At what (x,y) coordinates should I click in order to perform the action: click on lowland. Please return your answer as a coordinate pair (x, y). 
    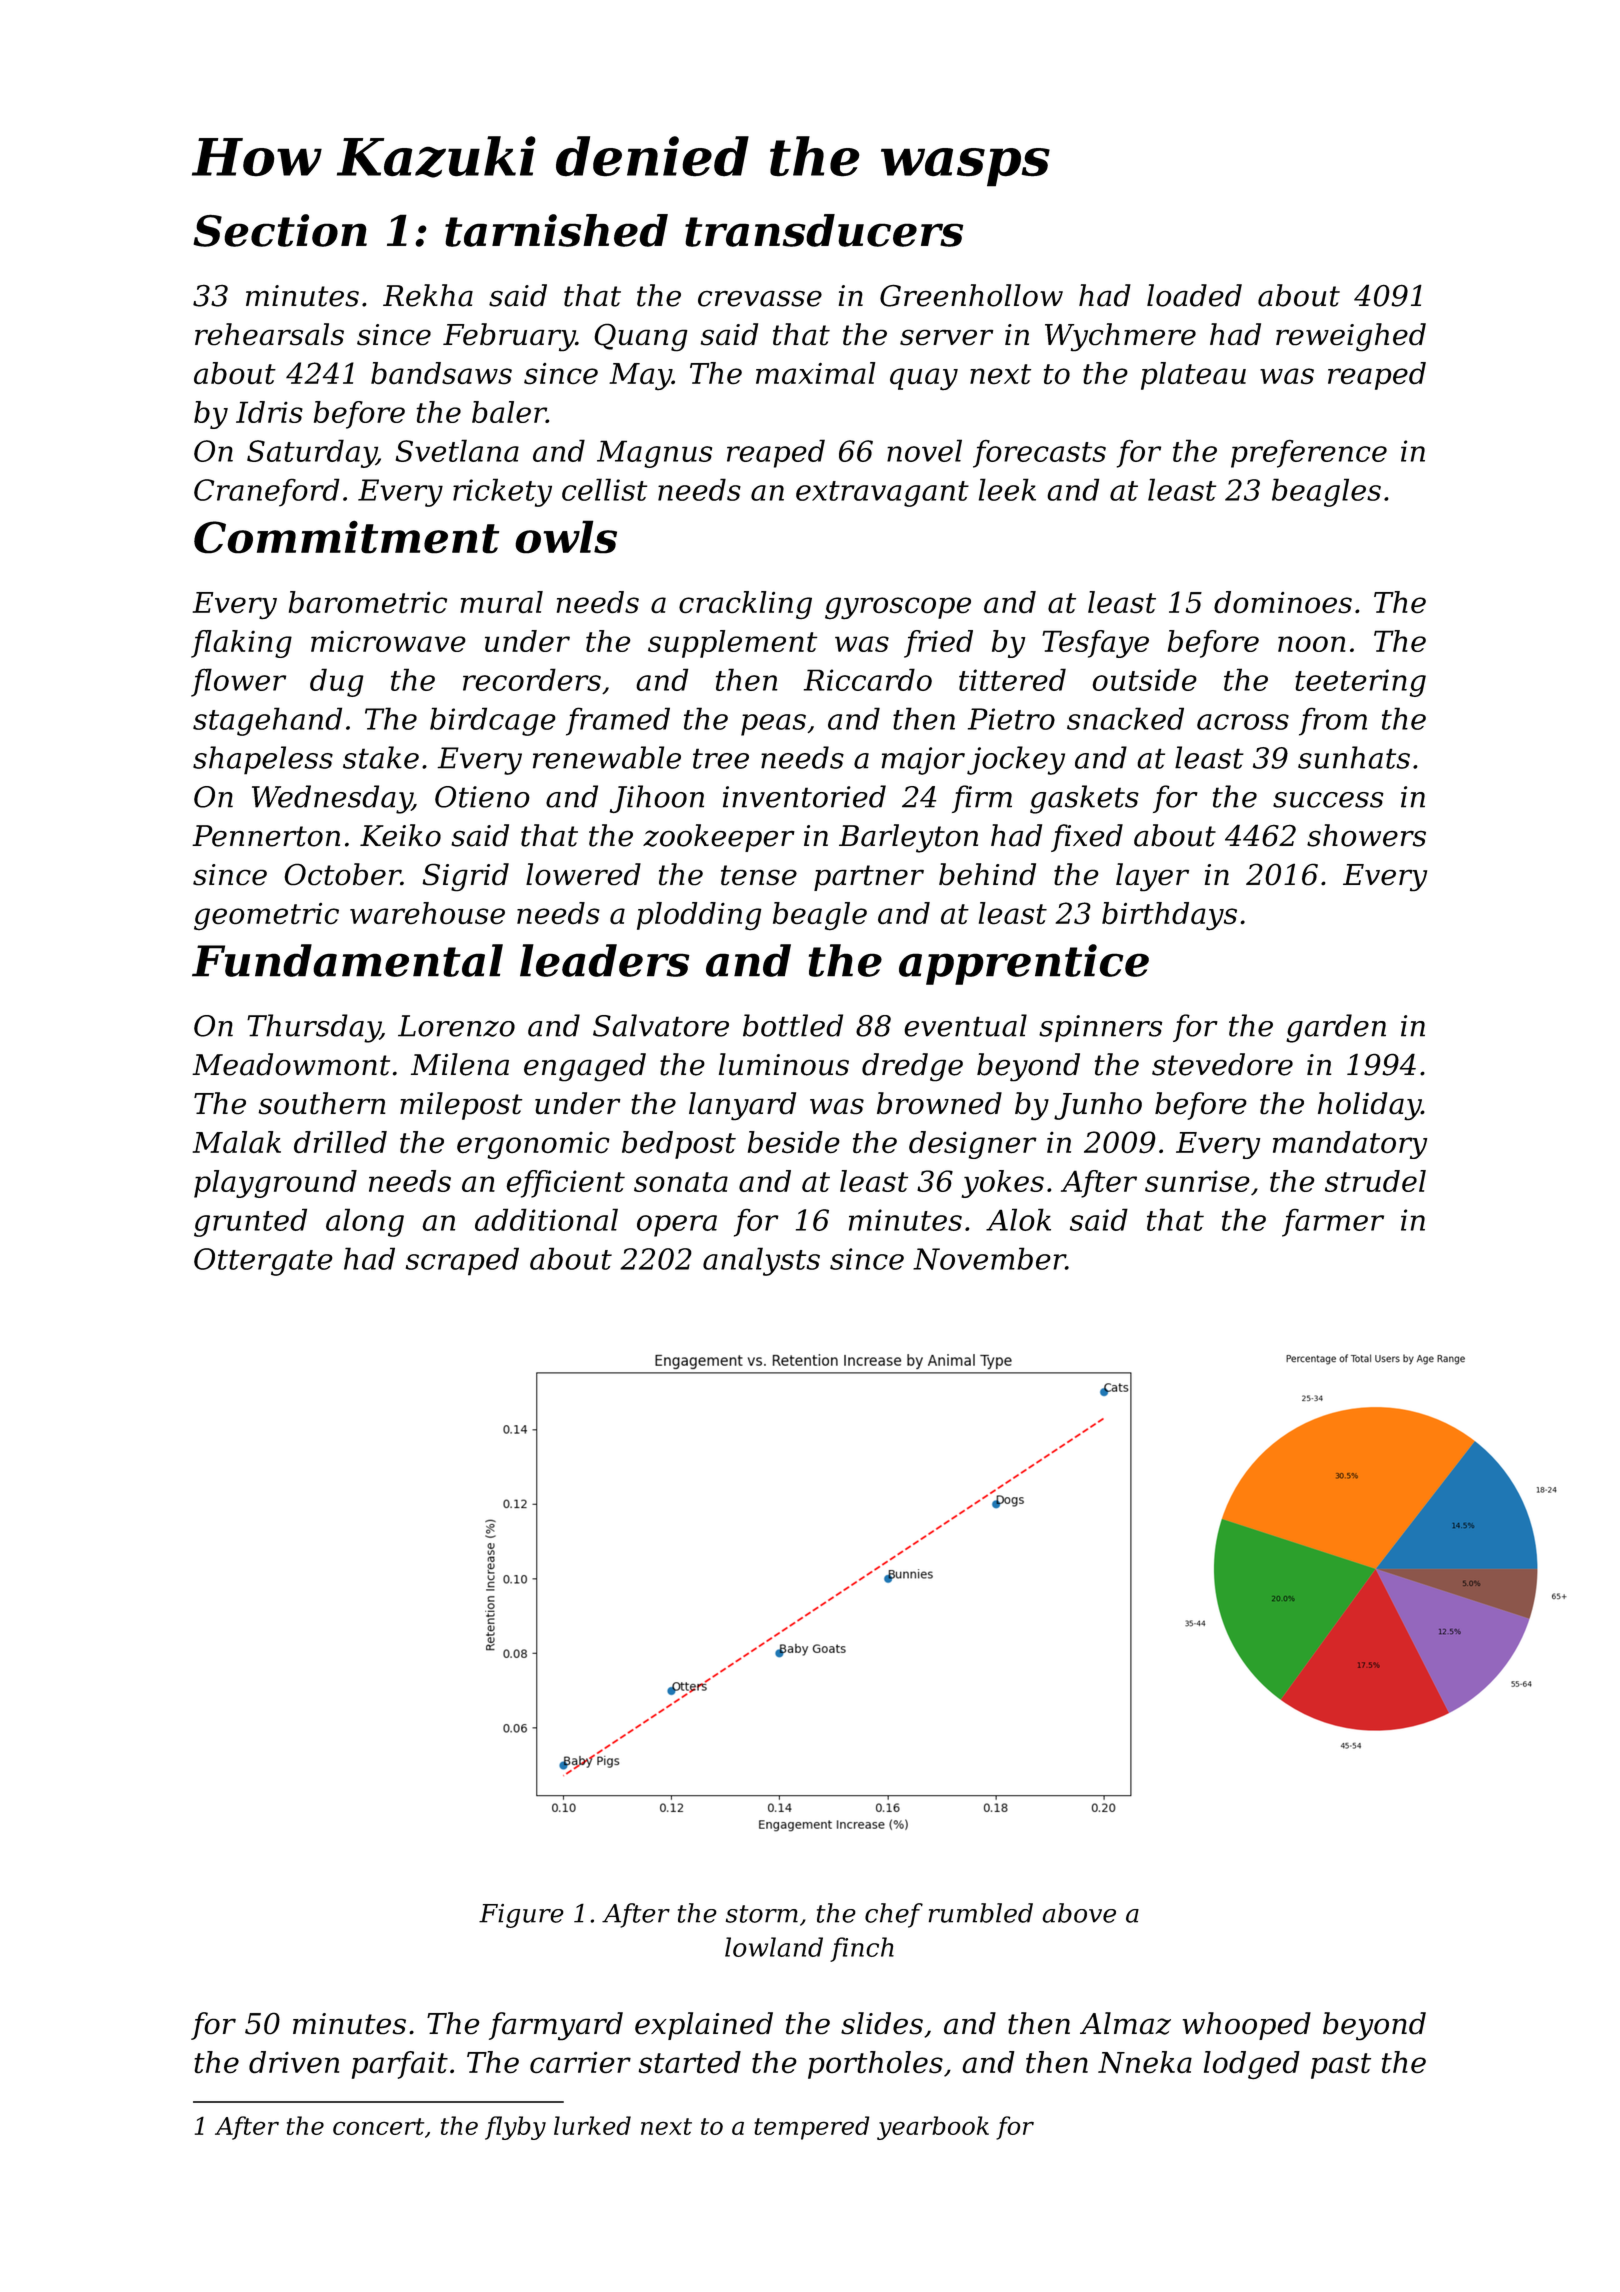
    Looking at the image, I should click on (774, 1947).
